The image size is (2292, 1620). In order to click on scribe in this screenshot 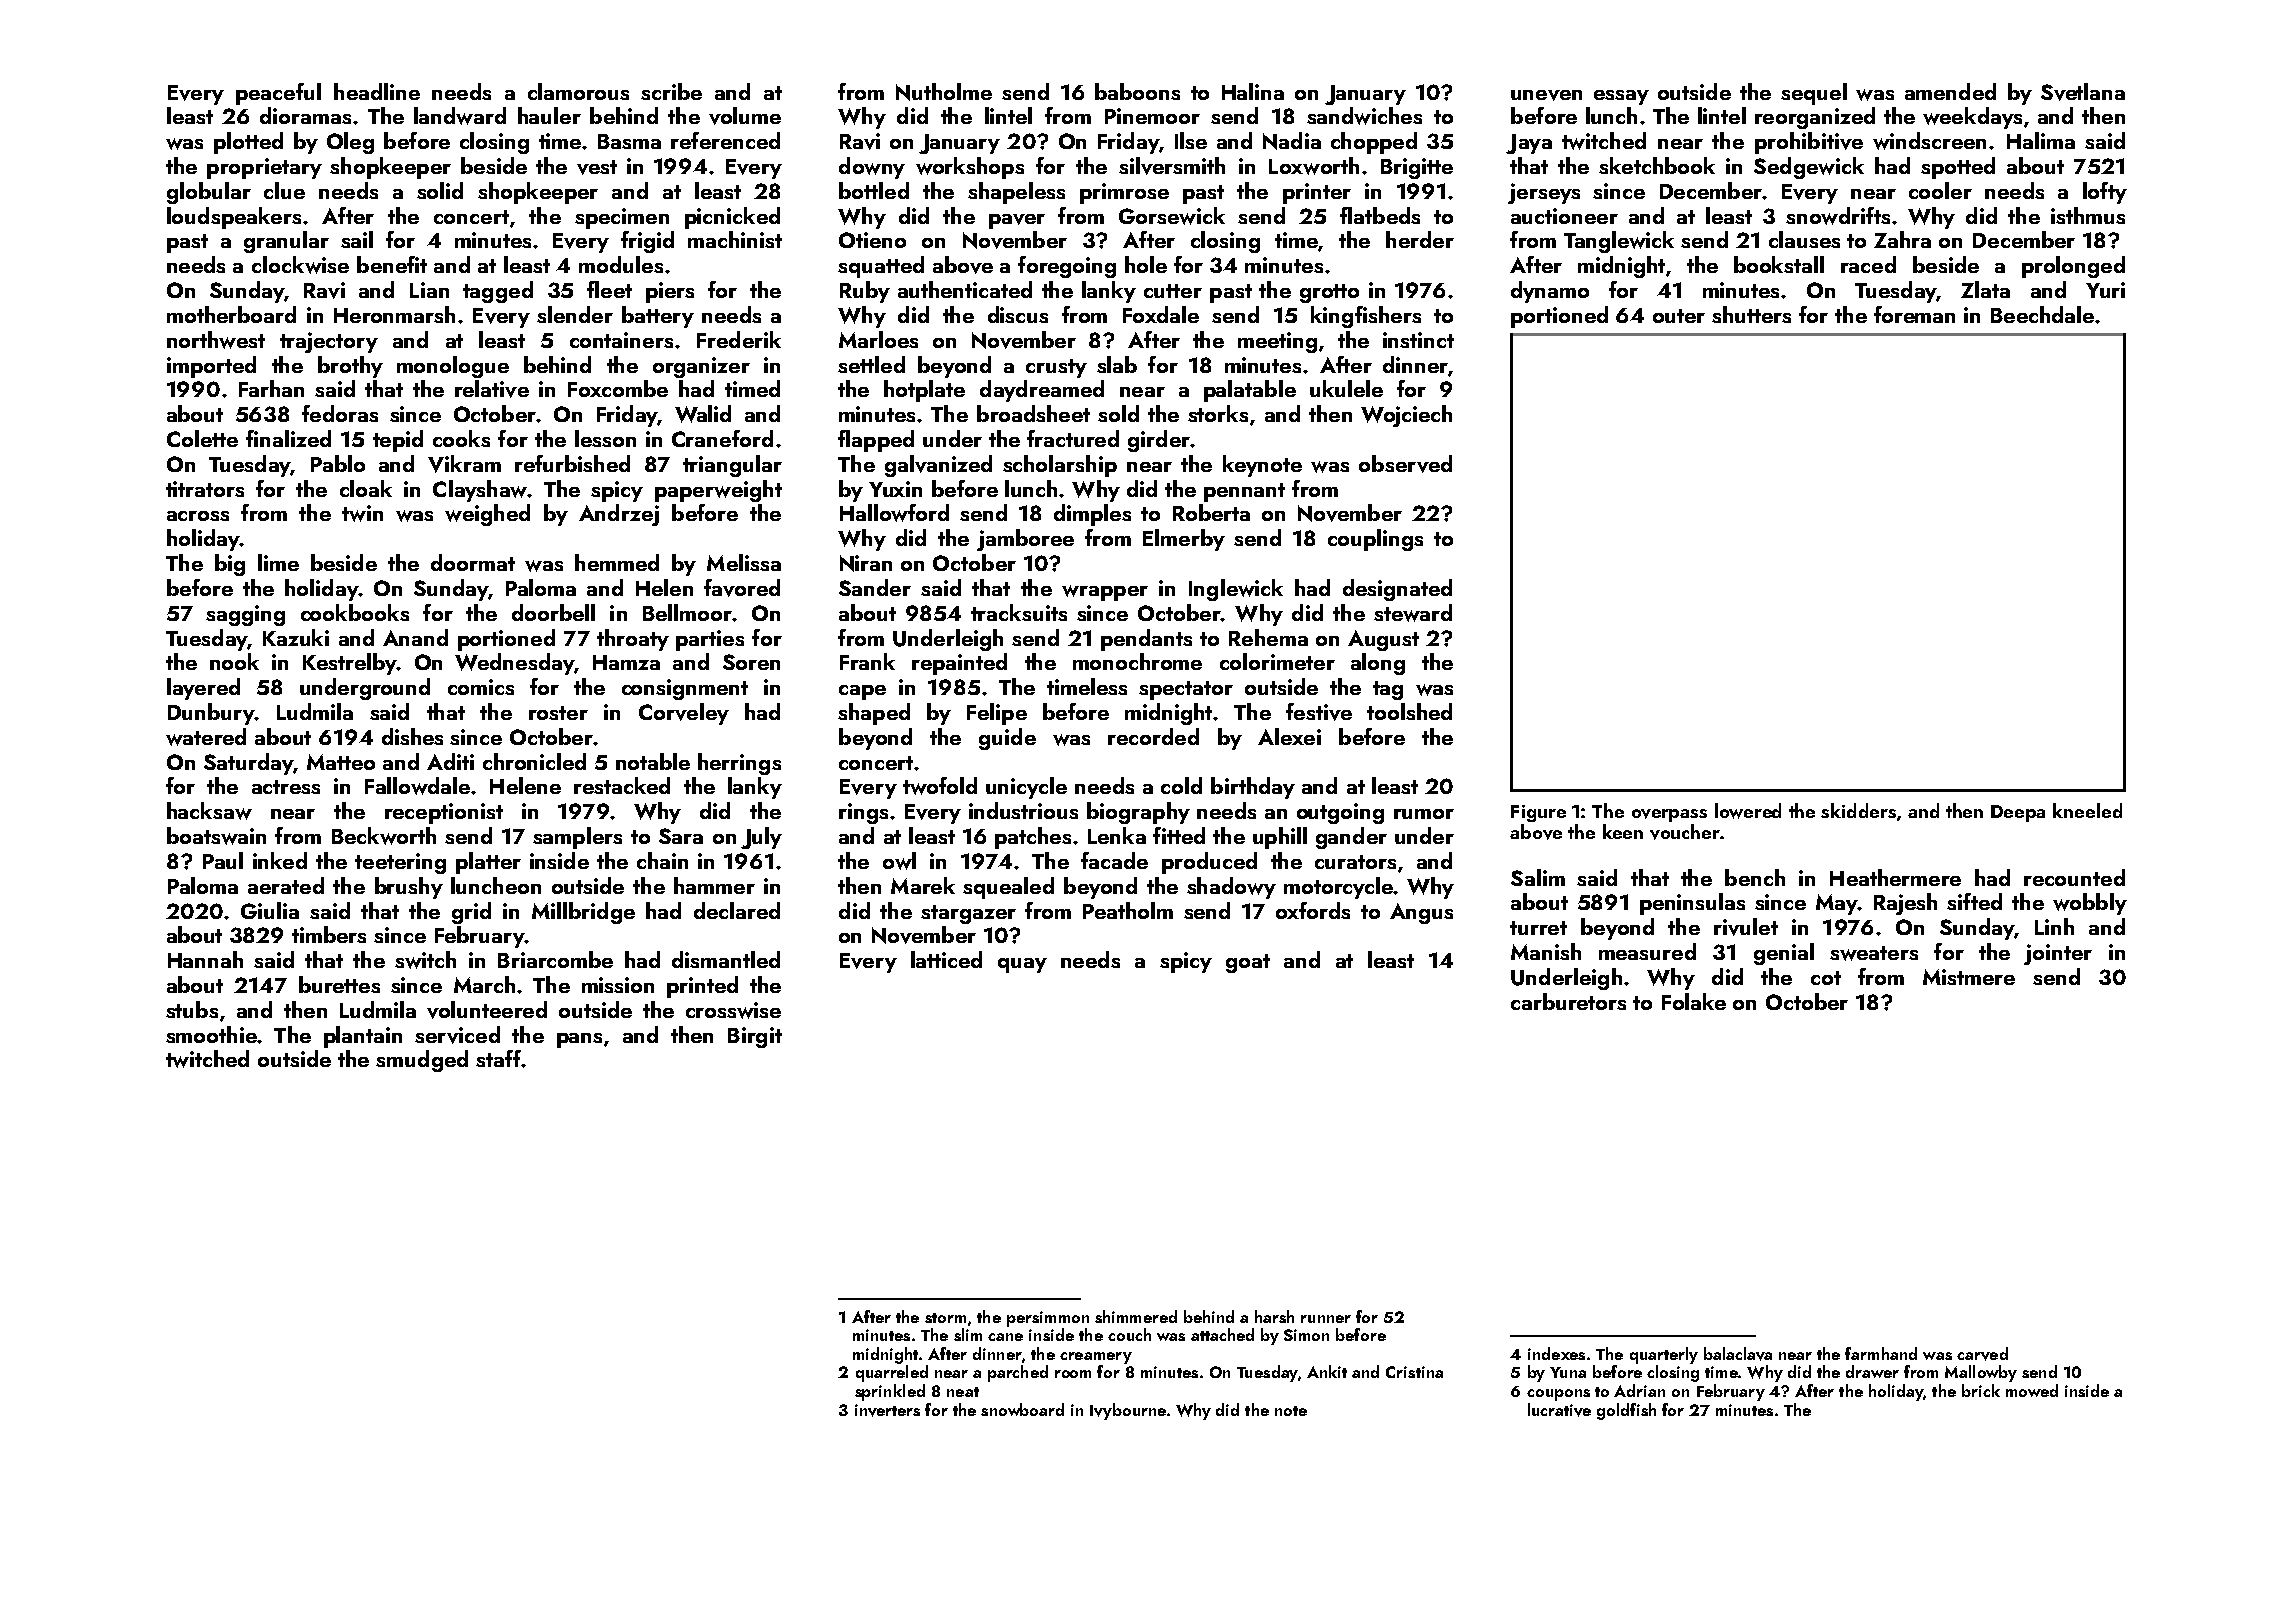, I will do `click(671, 91)`.
